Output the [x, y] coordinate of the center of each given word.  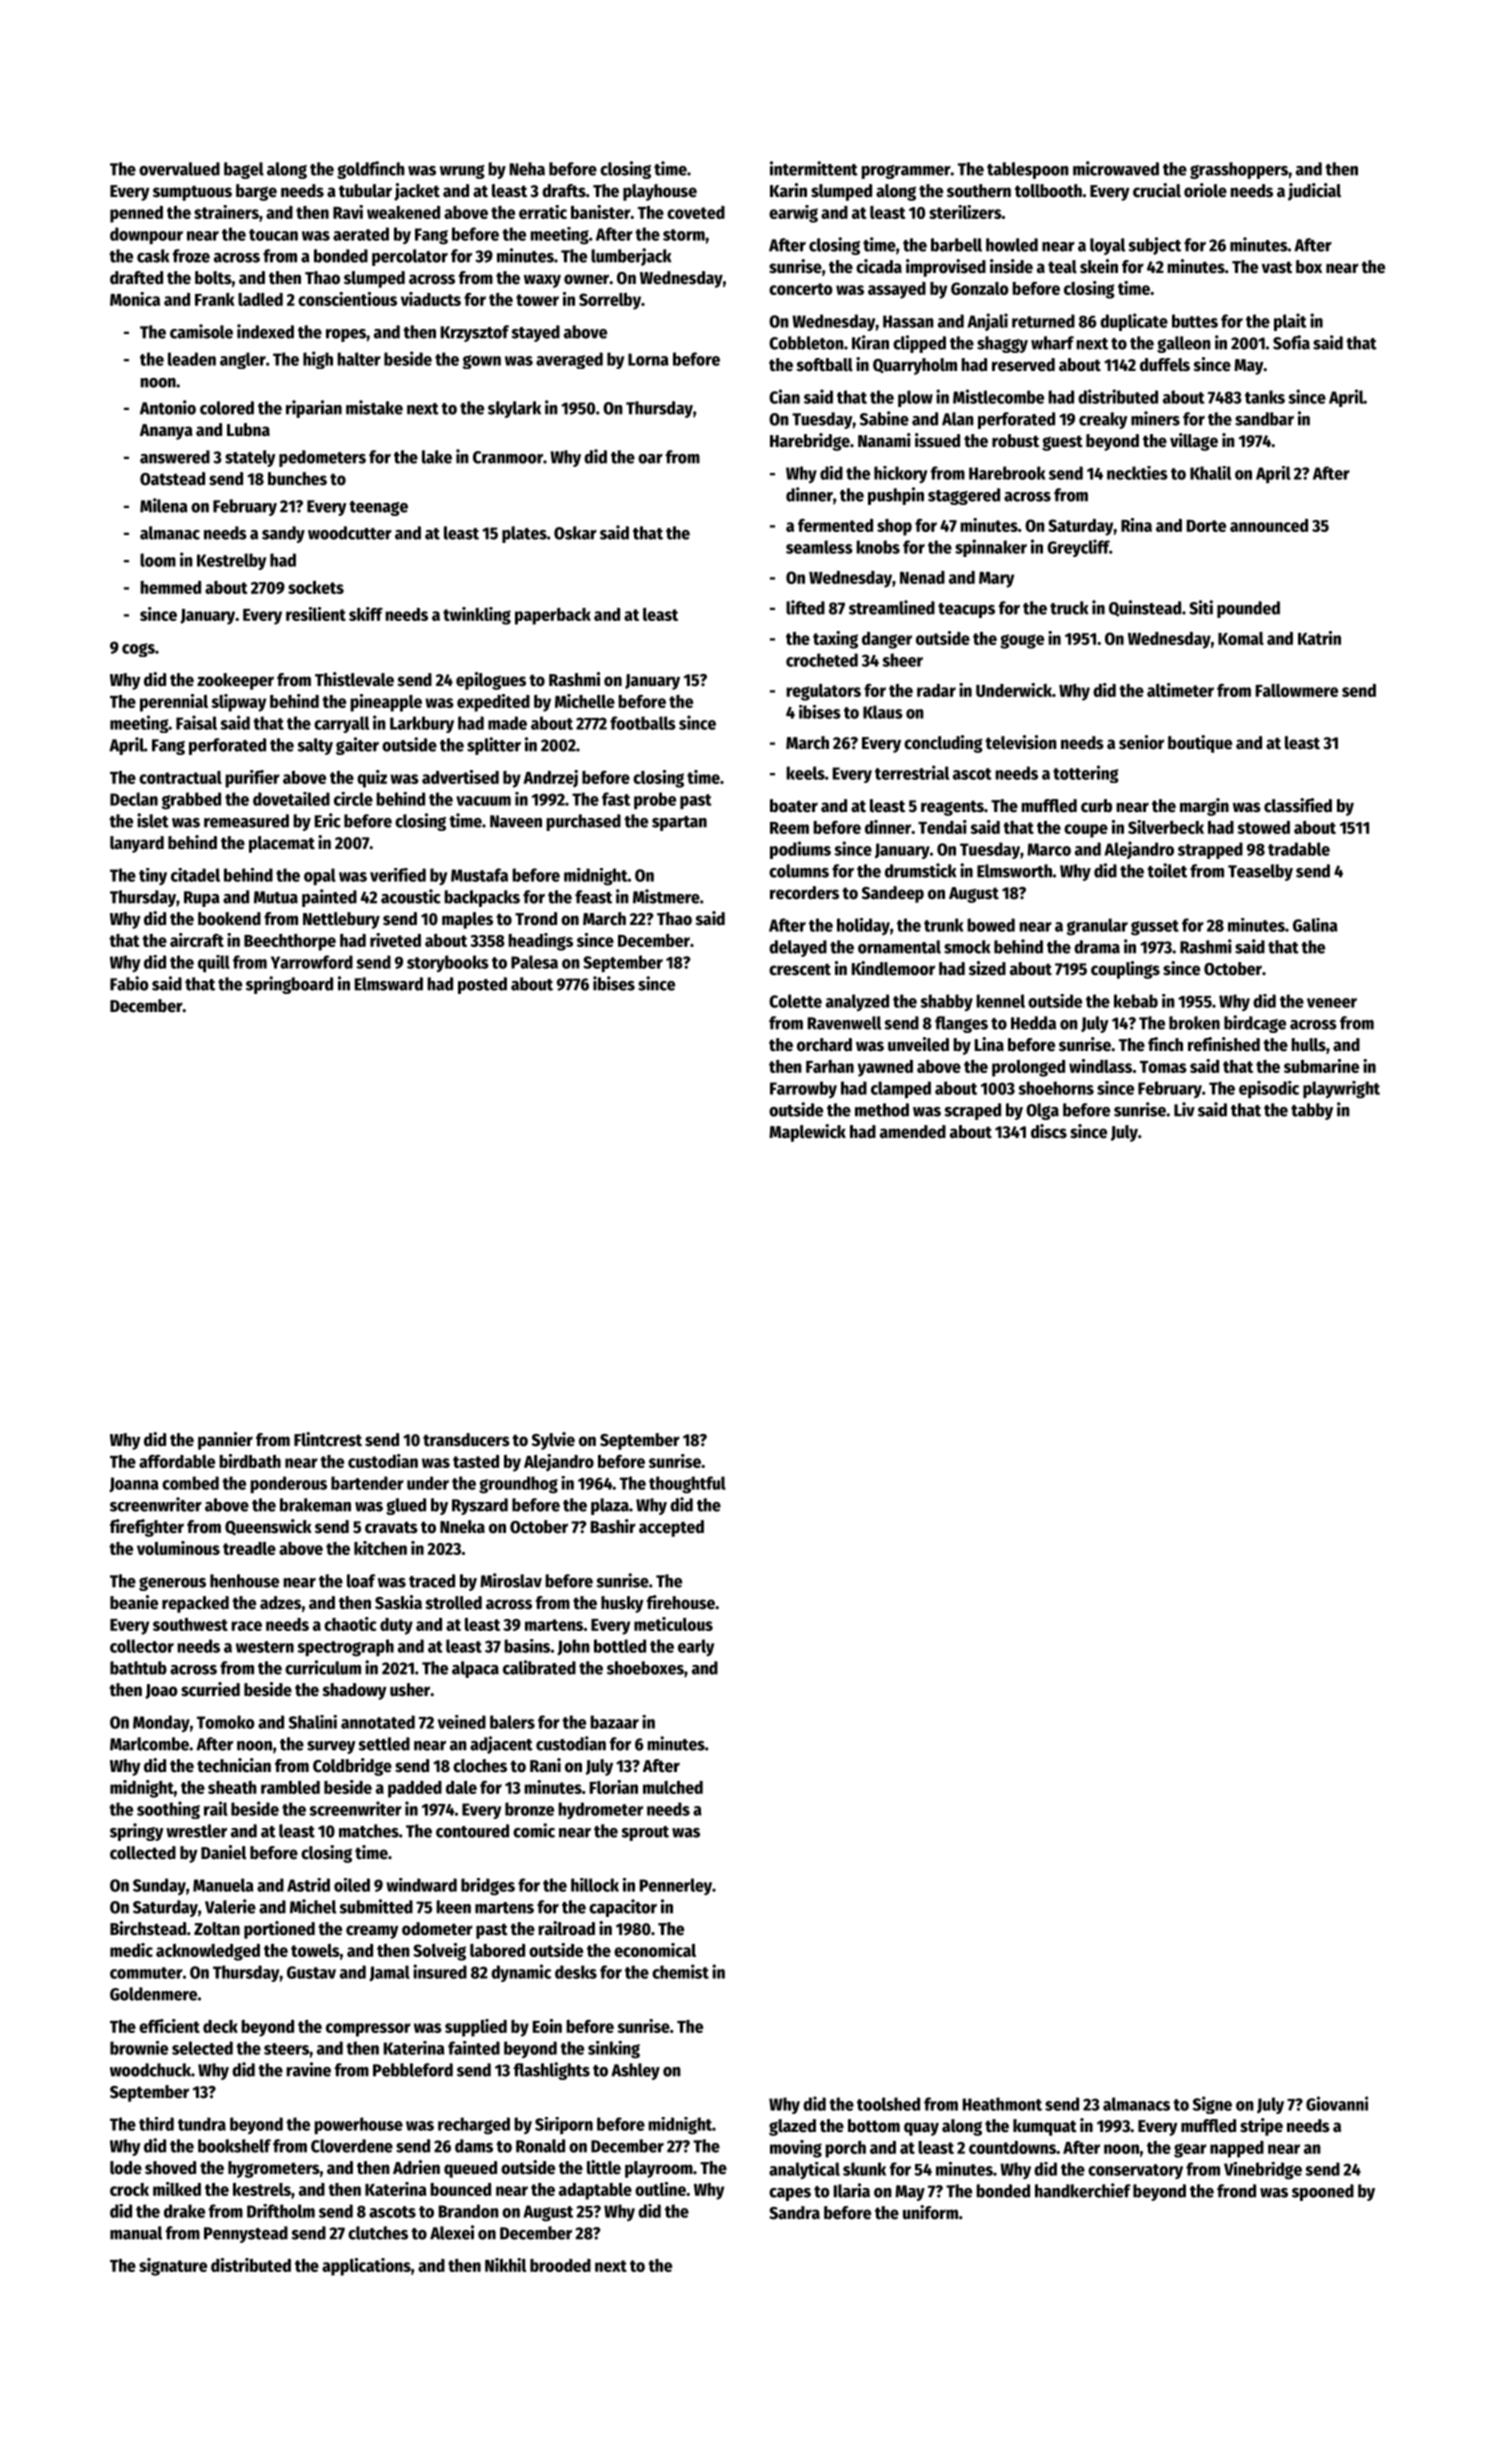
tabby [1312, 1111]
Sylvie [553, 1441]
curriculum [323, 1667]
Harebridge [810, 442]
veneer [1332, 1003]
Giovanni [1337, 2103]
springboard [289, 985]
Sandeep [893, 894]
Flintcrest [328, 1439]
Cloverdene [352, 2146]
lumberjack [631, 257]
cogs [138, 650]
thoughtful [687, 1485]
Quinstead [1145, 608]
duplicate [1134, 322]
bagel [244, 170]
